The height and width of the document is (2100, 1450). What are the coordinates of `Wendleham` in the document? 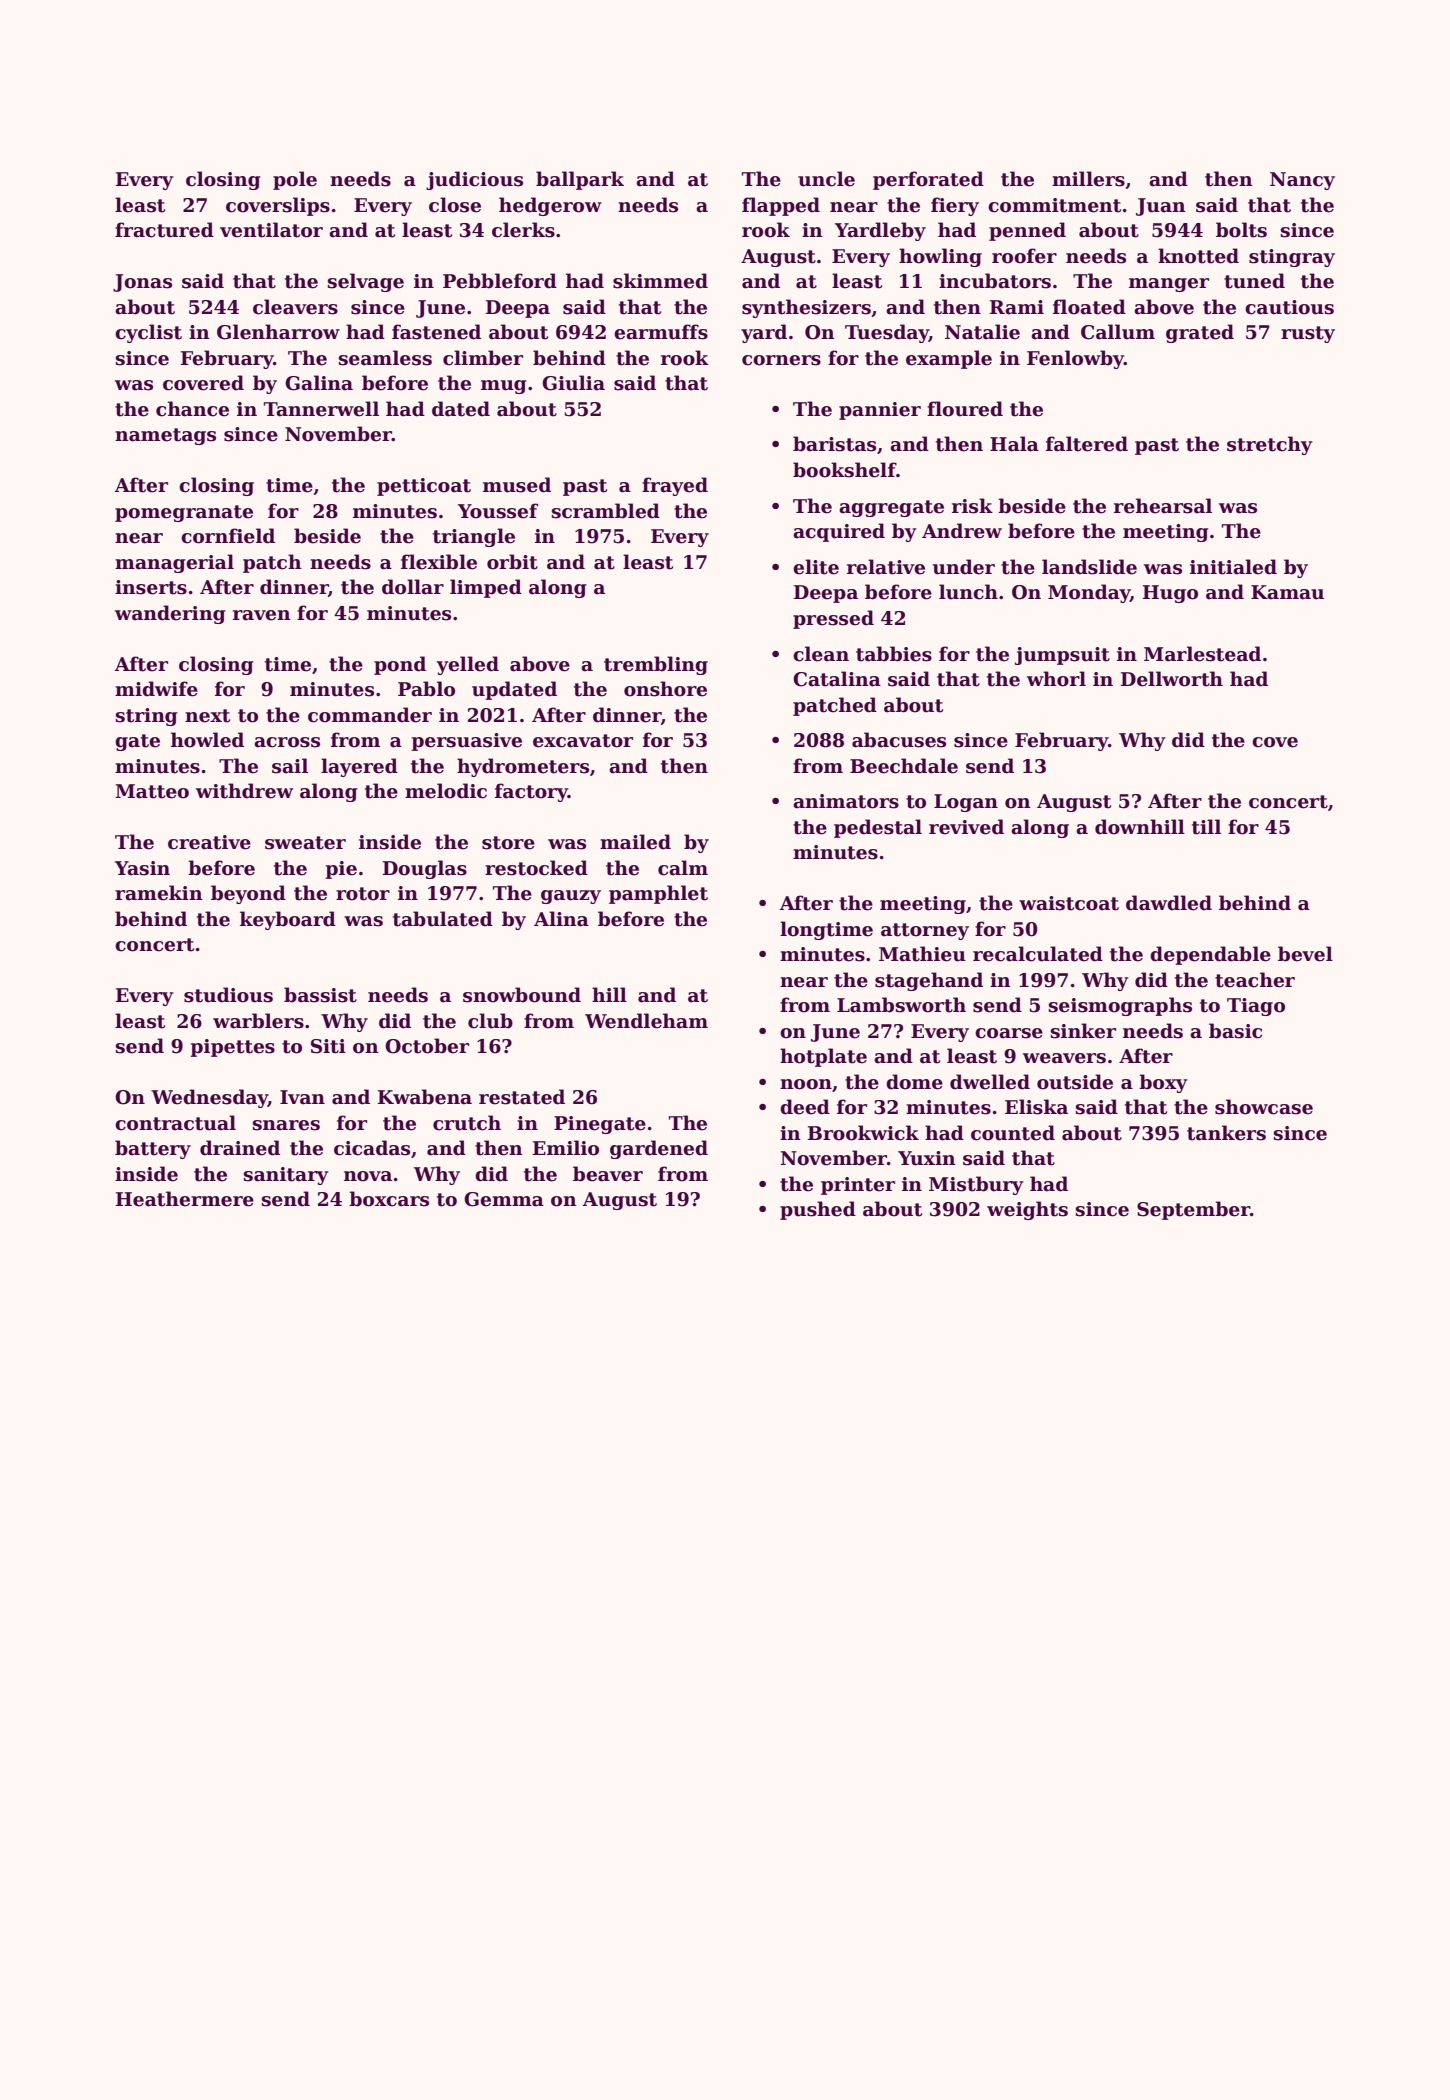 It's located at (646, 1021).
